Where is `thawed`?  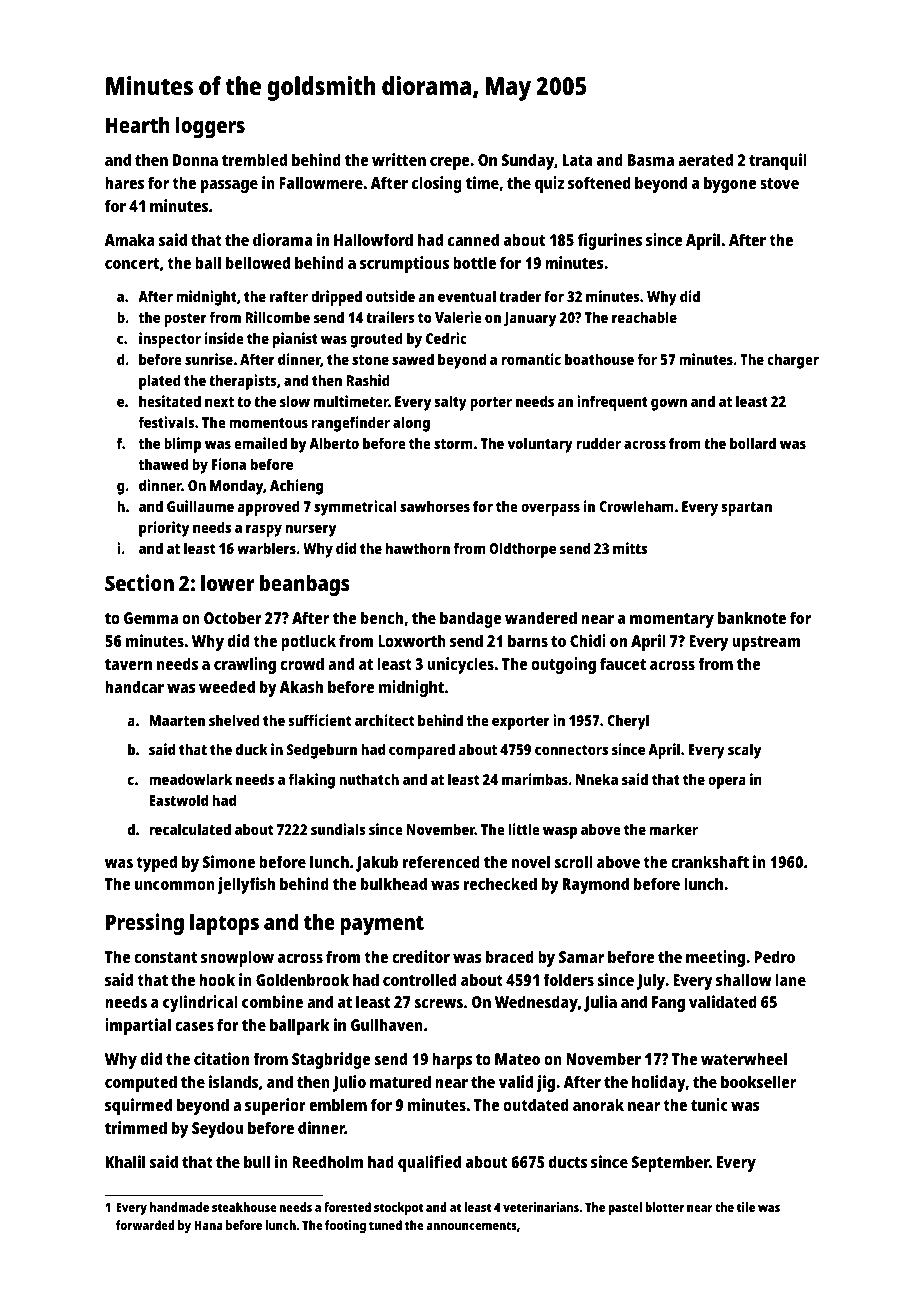
thawed is located at coordinates (163, 464).
